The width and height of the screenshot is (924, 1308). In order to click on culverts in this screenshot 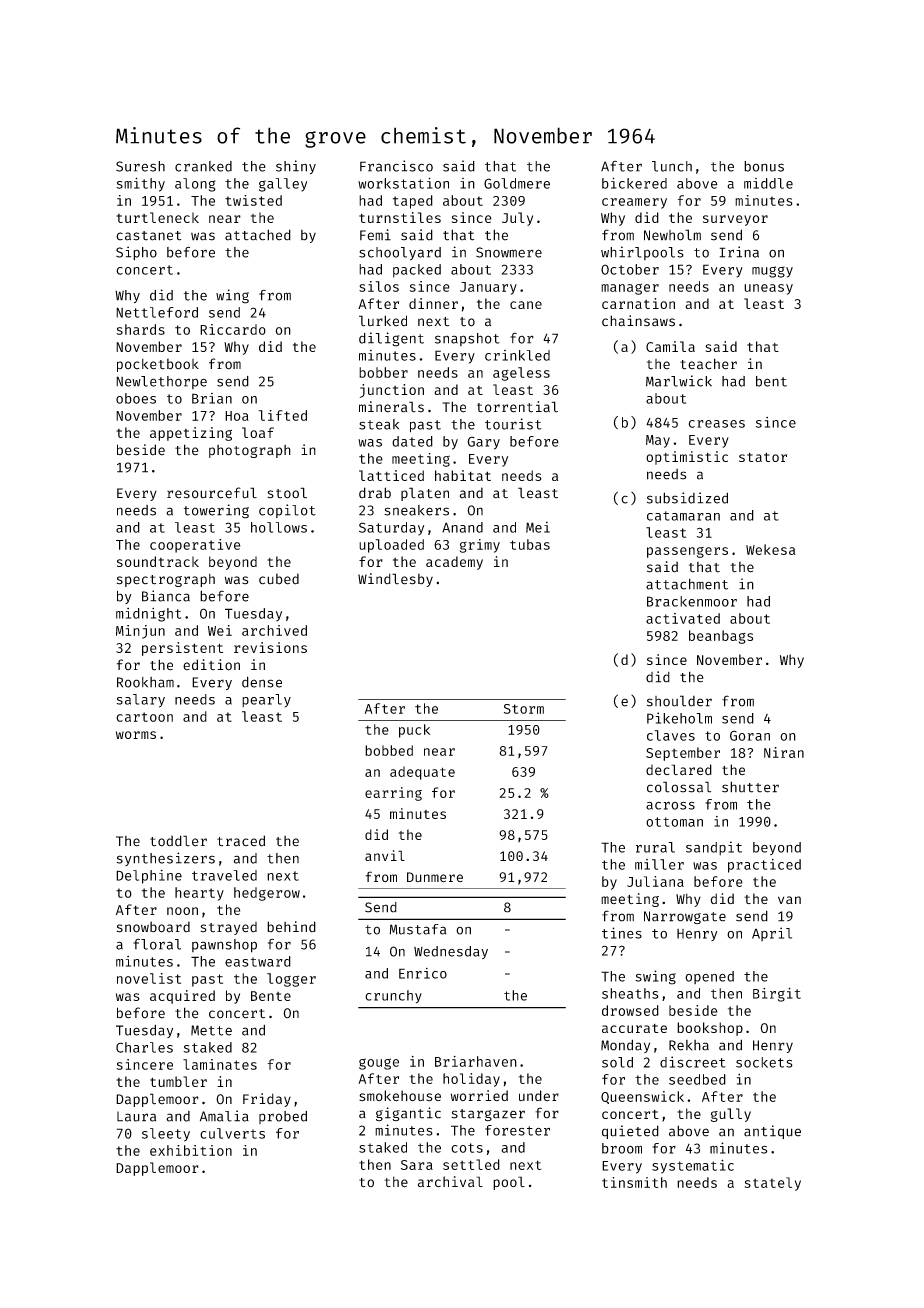, I will do `click(232, 1133)`.
